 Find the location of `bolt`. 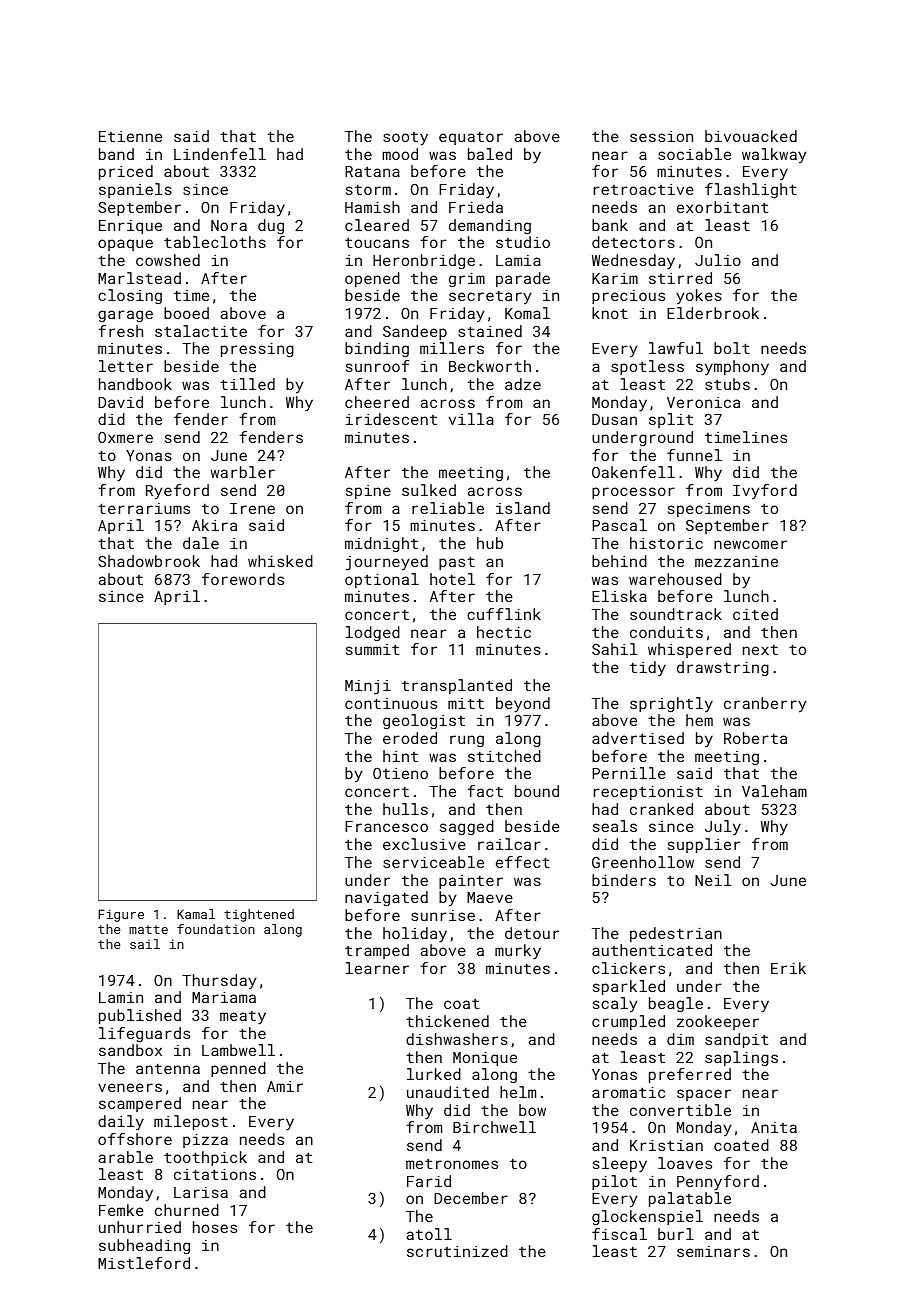

bolt is located at coordinates (732, 348).
